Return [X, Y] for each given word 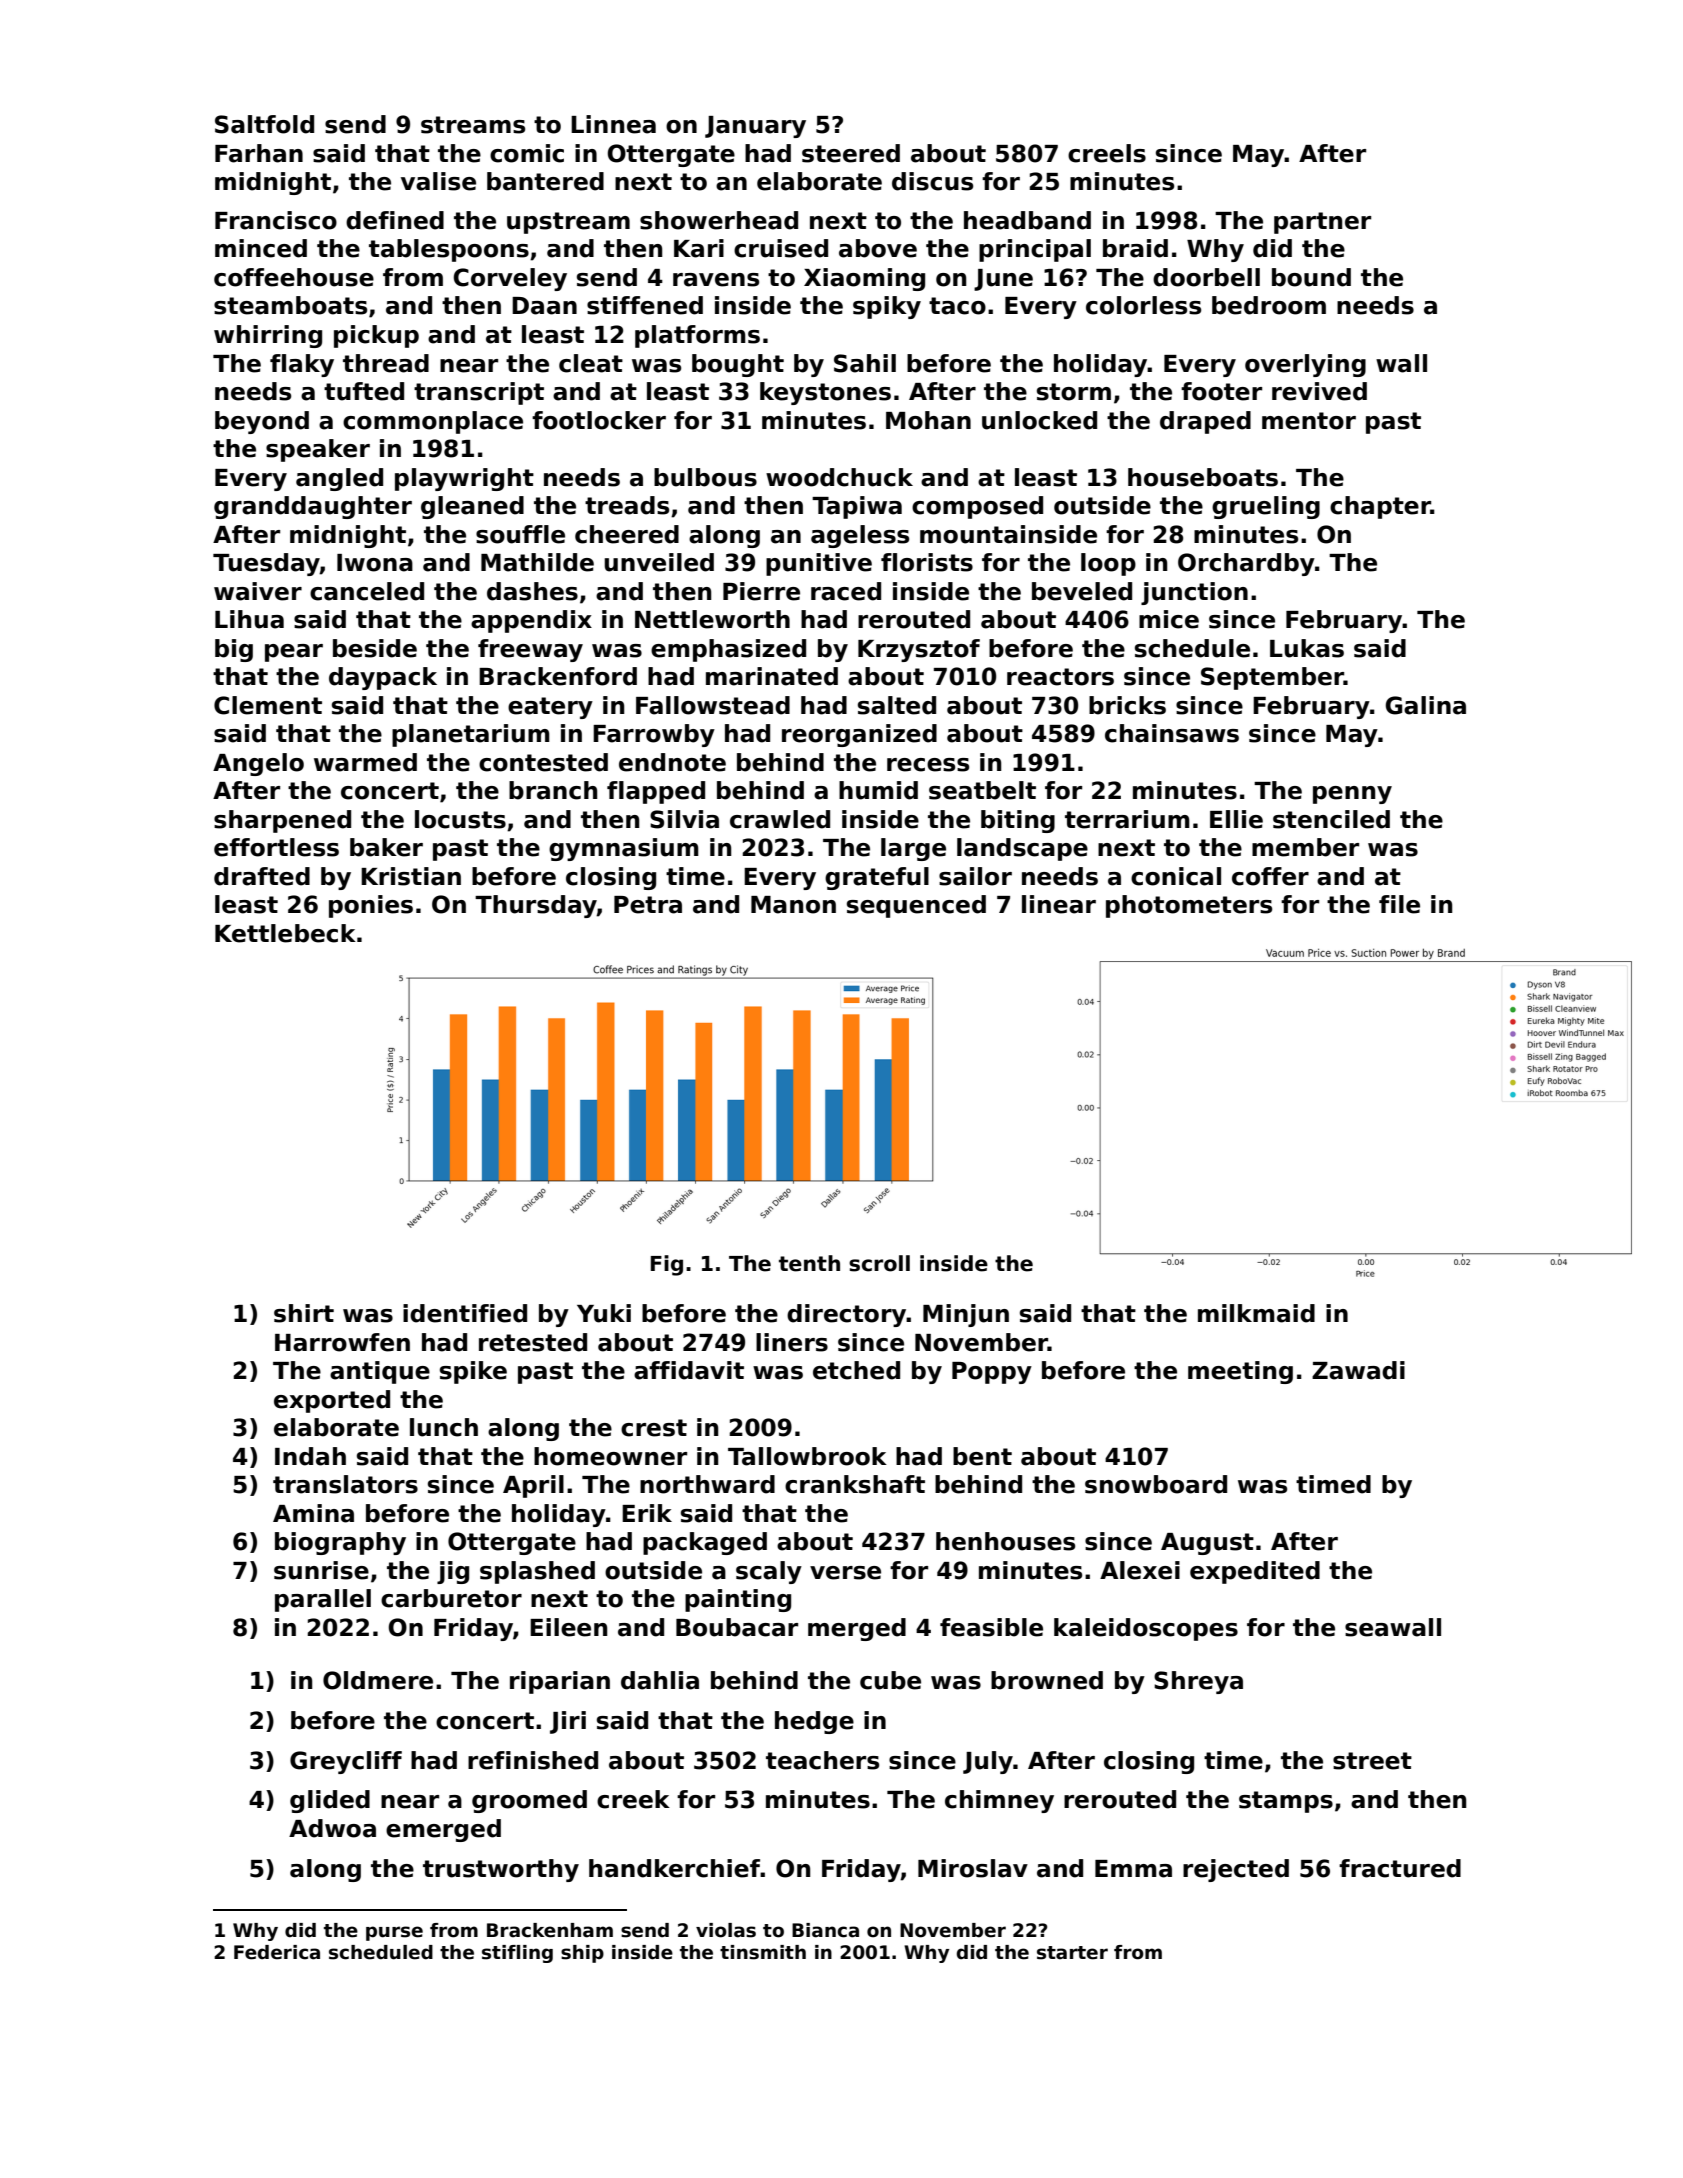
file [1399, 904]
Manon [793, 905]
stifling [517, 1954]
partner [1322, 223]
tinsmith [763, 1952]
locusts [460, 819]
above [878, 248]
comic [527, 153]
